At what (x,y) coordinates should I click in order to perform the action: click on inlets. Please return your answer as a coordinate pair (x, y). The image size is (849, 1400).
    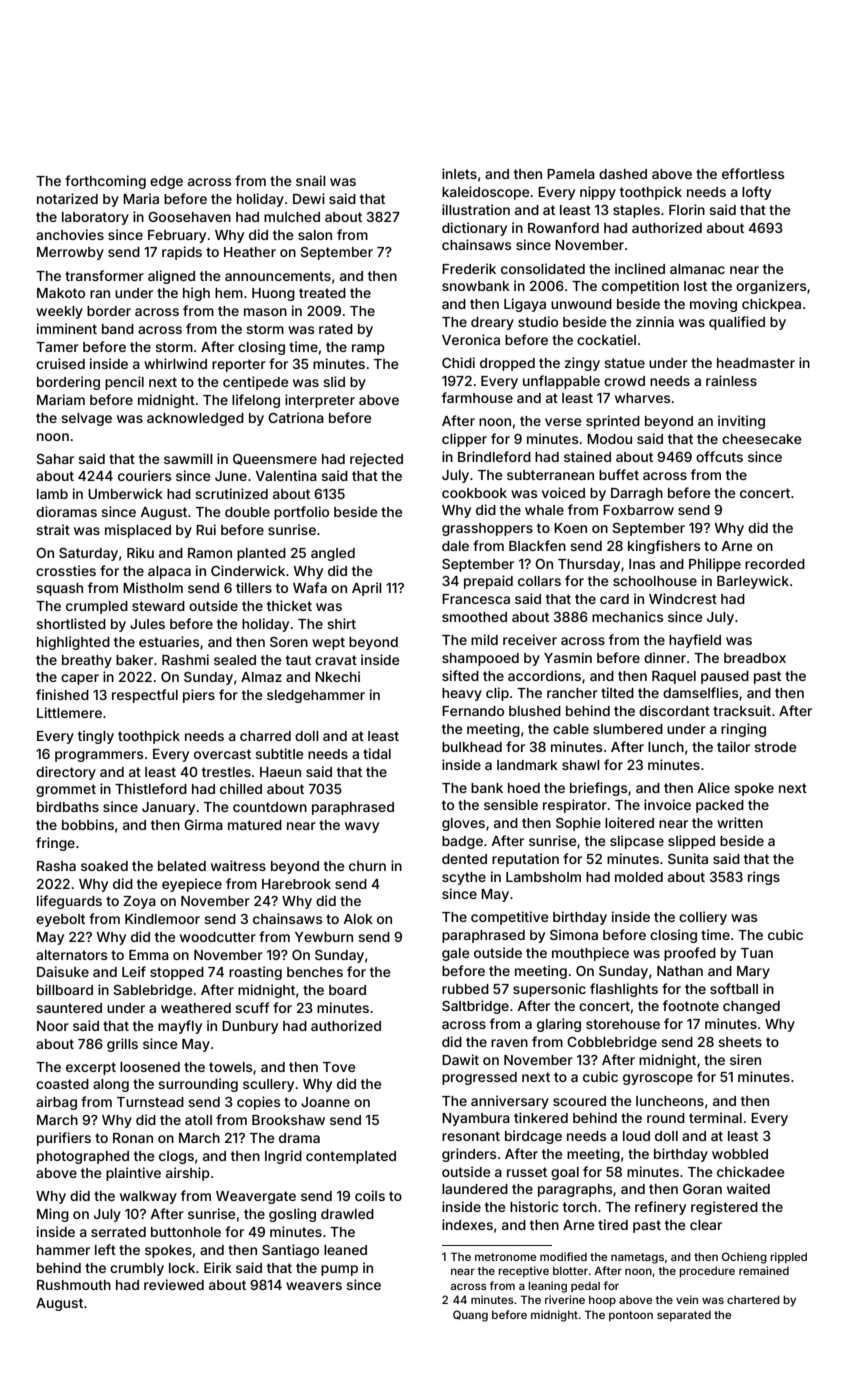
    Looking at the image, I should click on (459, 173).
